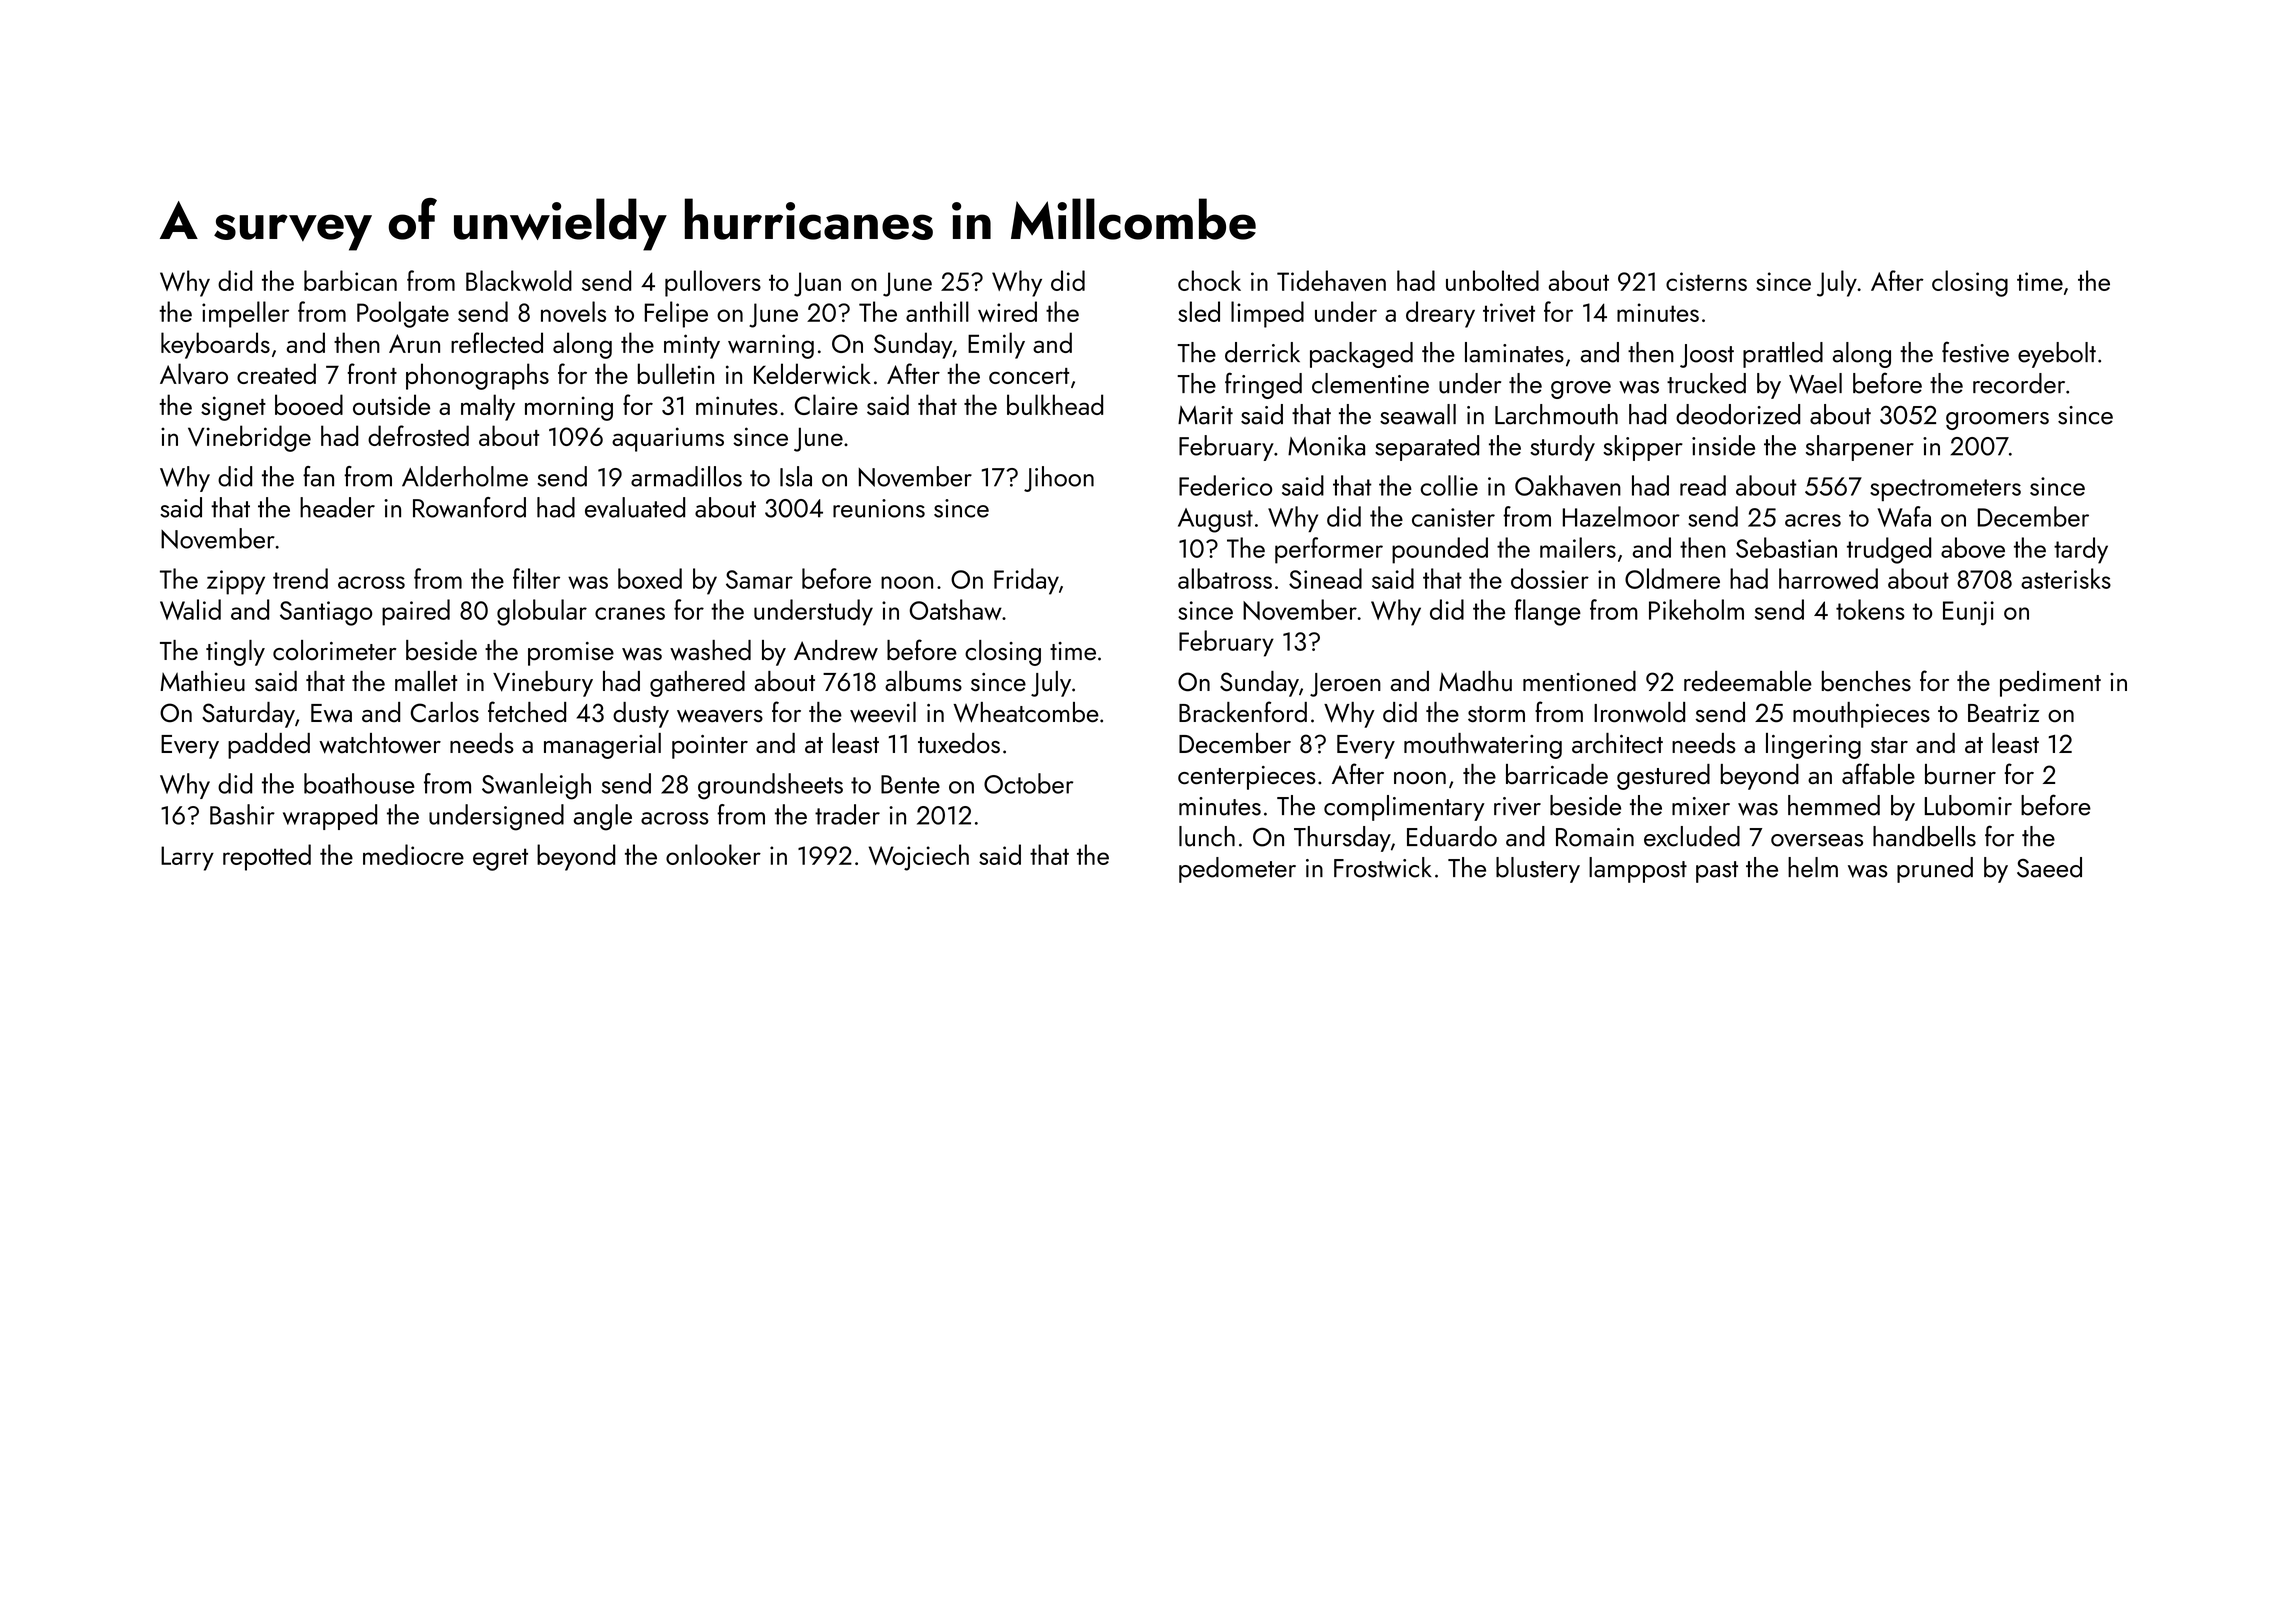  I want to click on egret, so click(500, 859).
